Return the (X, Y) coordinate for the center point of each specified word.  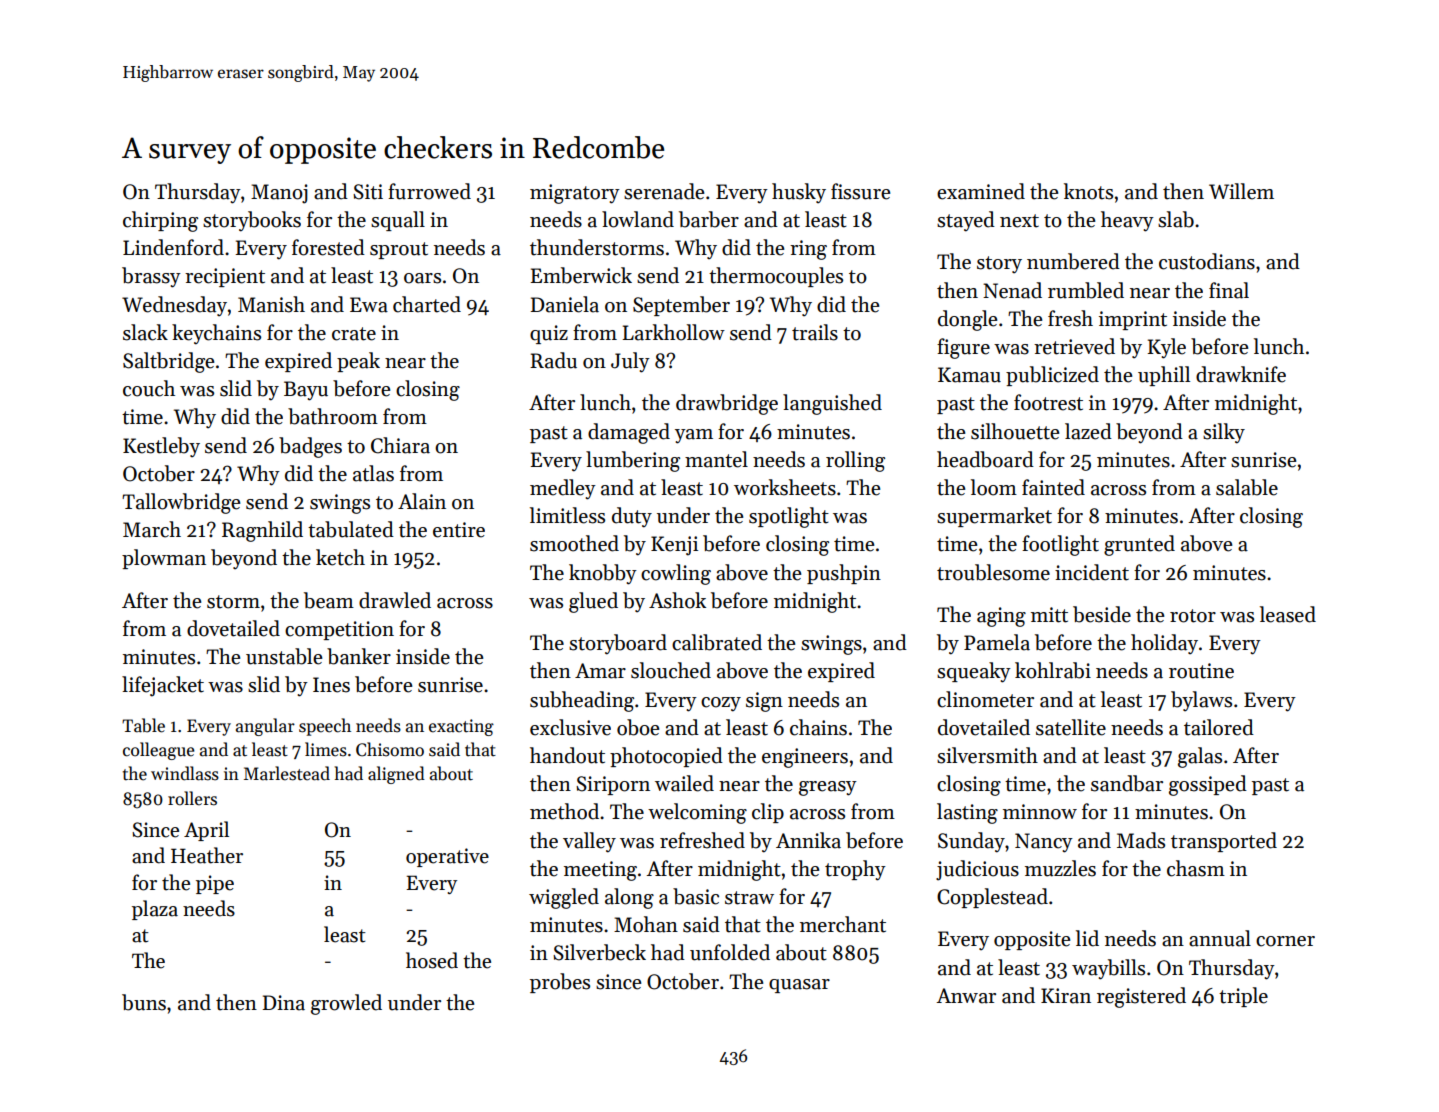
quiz (549, 334)
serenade (664, 191)
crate (354, 334)
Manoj (279, 194)
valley (589, 842)
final (1229, 290)
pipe (215, 884)
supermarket (994, 517)
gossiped (1208, 785)
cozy (721, 704)
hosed (432, 960)
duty (632, 517)
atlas (373, 473)
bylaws (1201, 701)
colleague (159, 751)
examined (981, 191)
